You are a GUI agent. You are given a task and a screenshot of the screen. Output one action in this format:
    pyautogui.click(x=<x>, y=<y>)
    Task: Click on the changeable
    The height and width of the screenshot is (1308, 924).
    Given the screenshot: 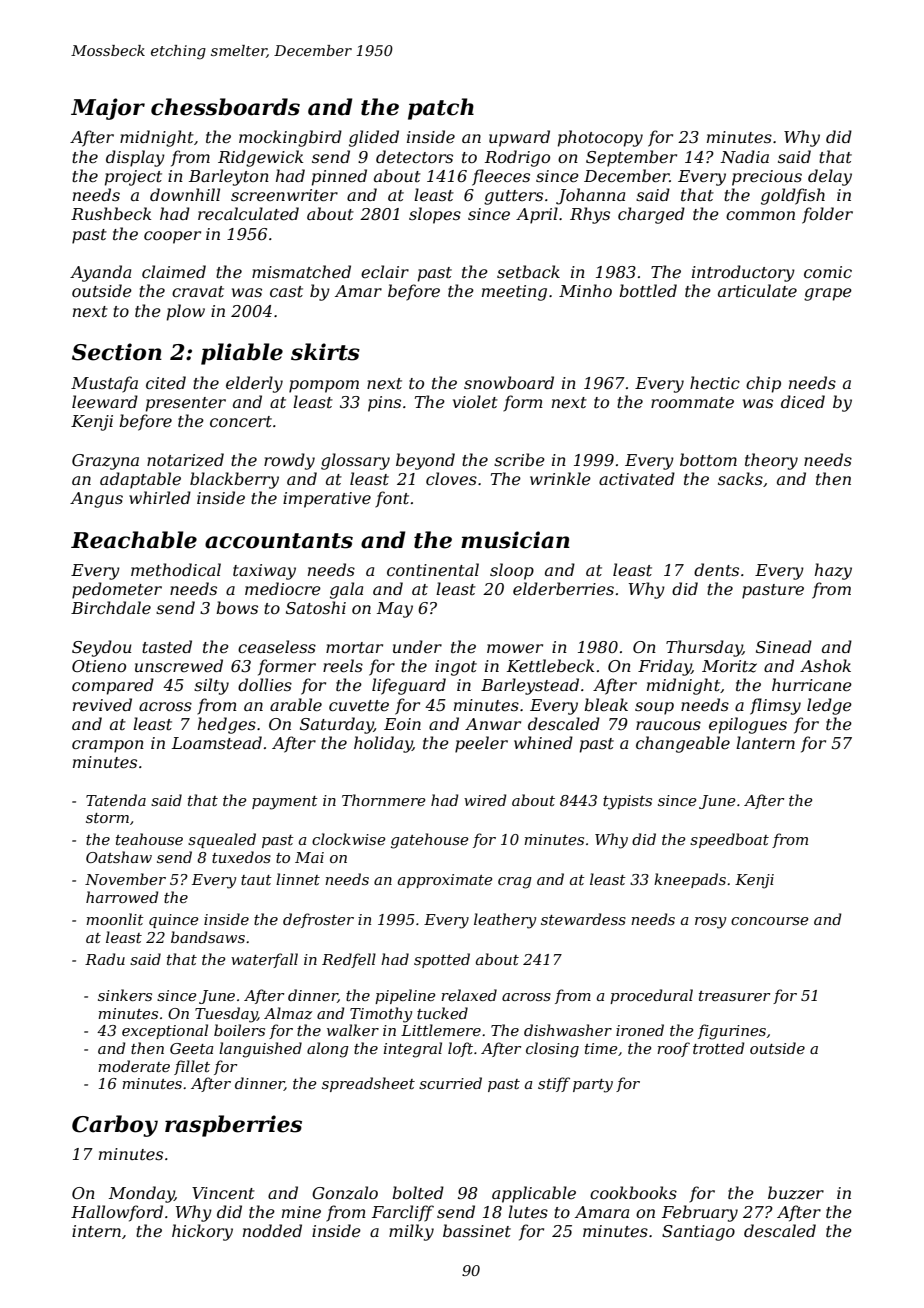 What is the action you would take?
    pyautogui.click(x=683, y=744)
